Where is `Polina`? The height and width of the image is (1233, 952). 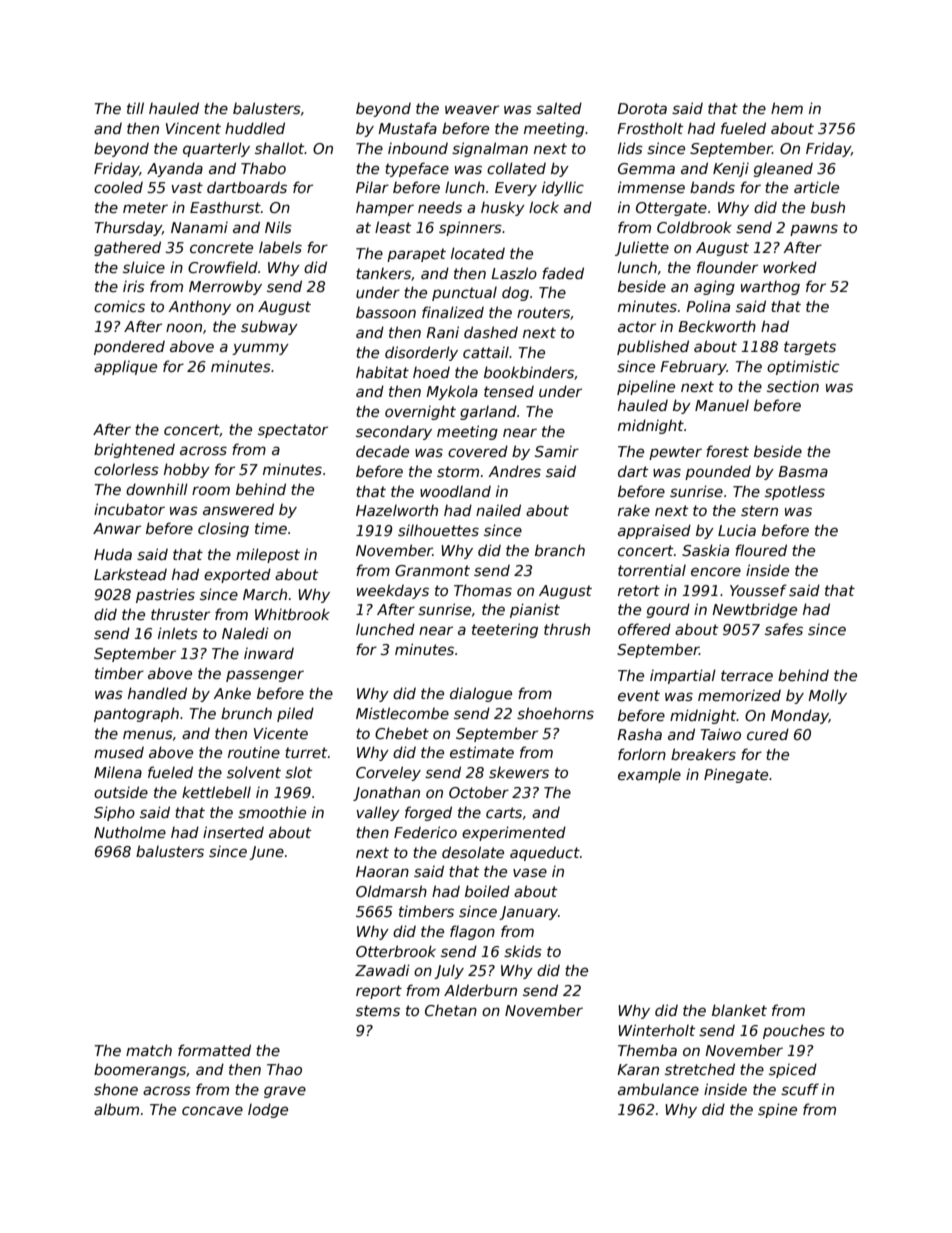 Polina is located at coordinates (708, 306).
